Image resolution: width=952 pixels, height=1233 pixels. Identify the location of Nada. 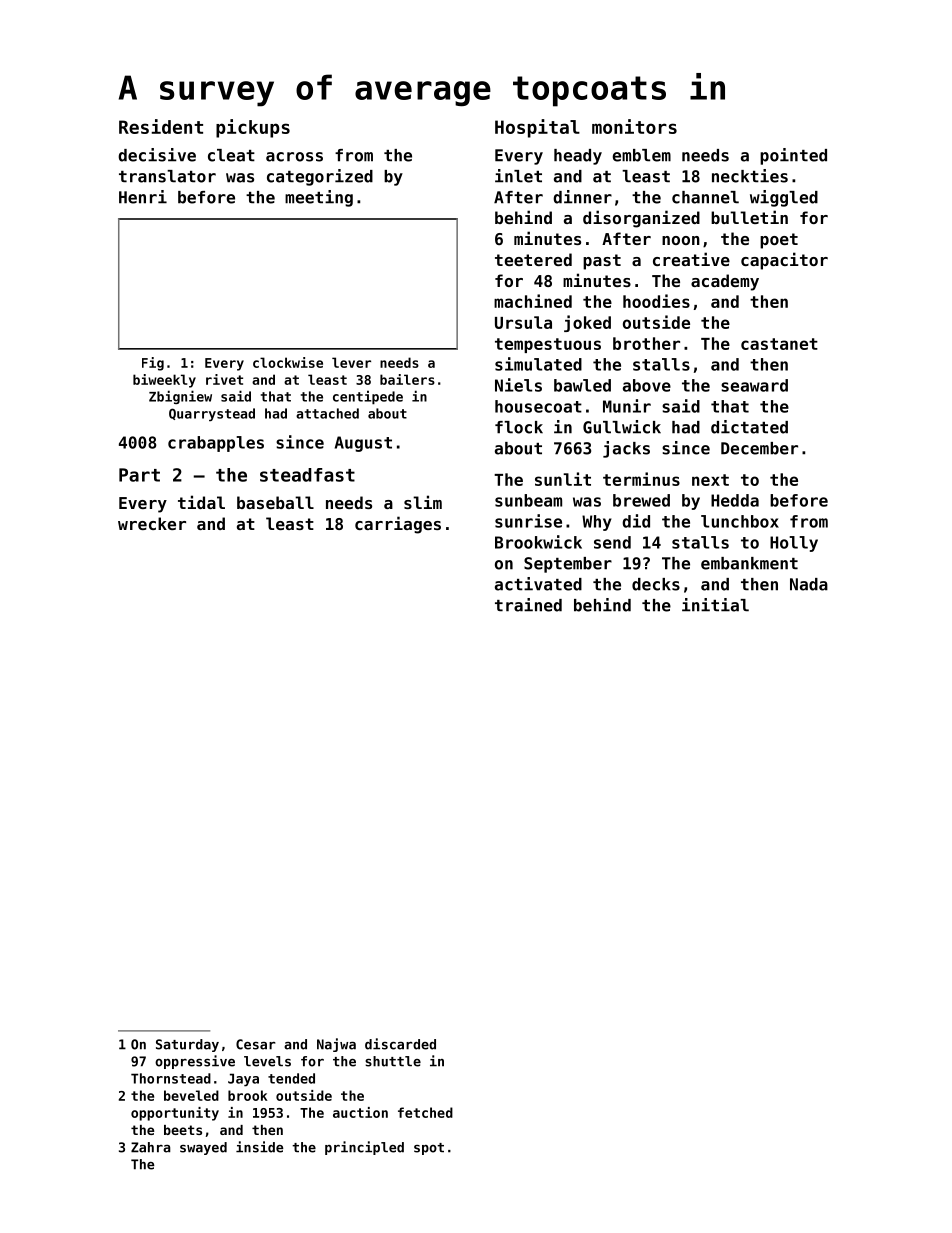
(809, 584).
